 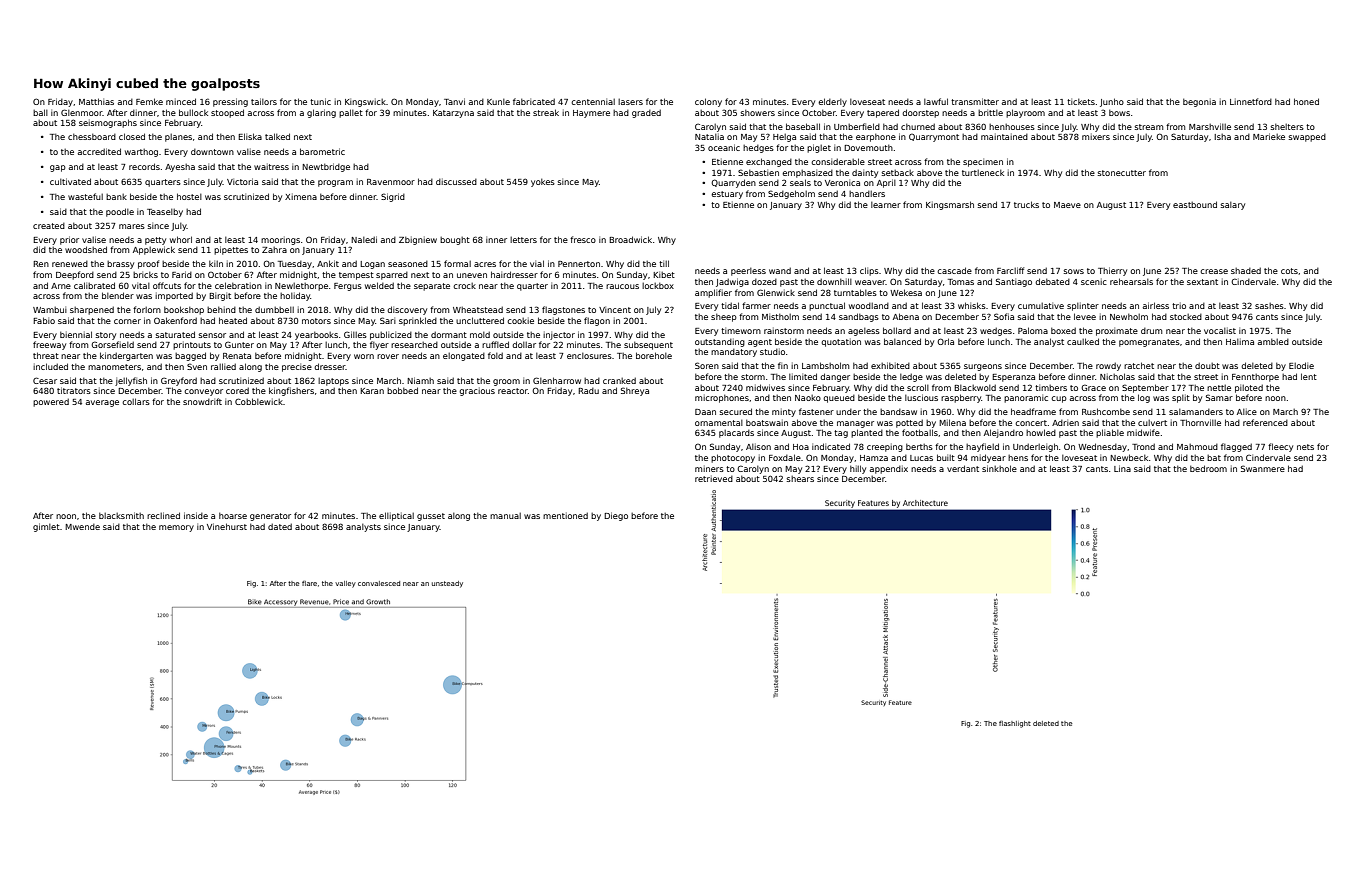 I want to click on flare, so click(x=309, y=583).
